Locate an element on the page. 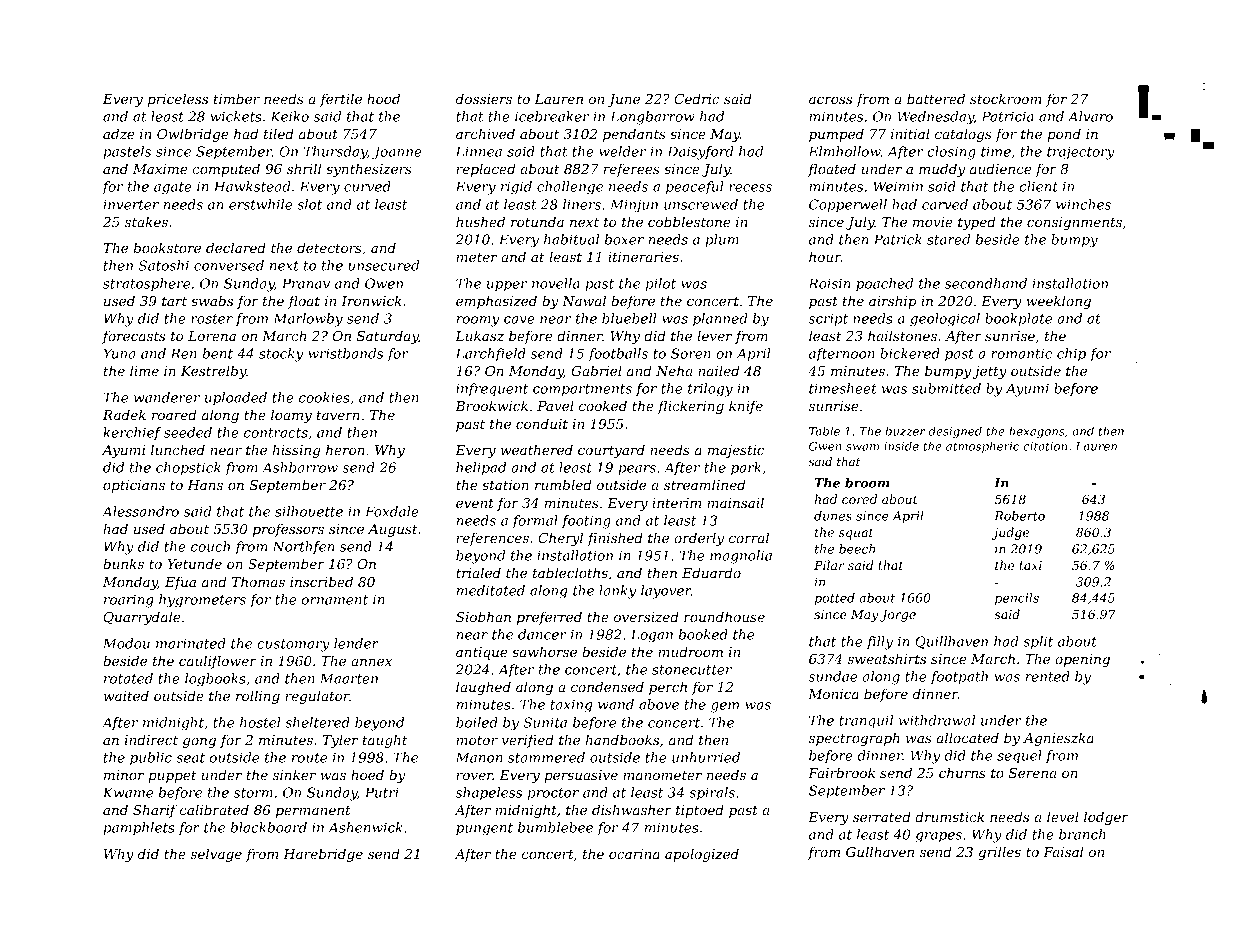  pamphlets is located at coordinates (139, 828).
